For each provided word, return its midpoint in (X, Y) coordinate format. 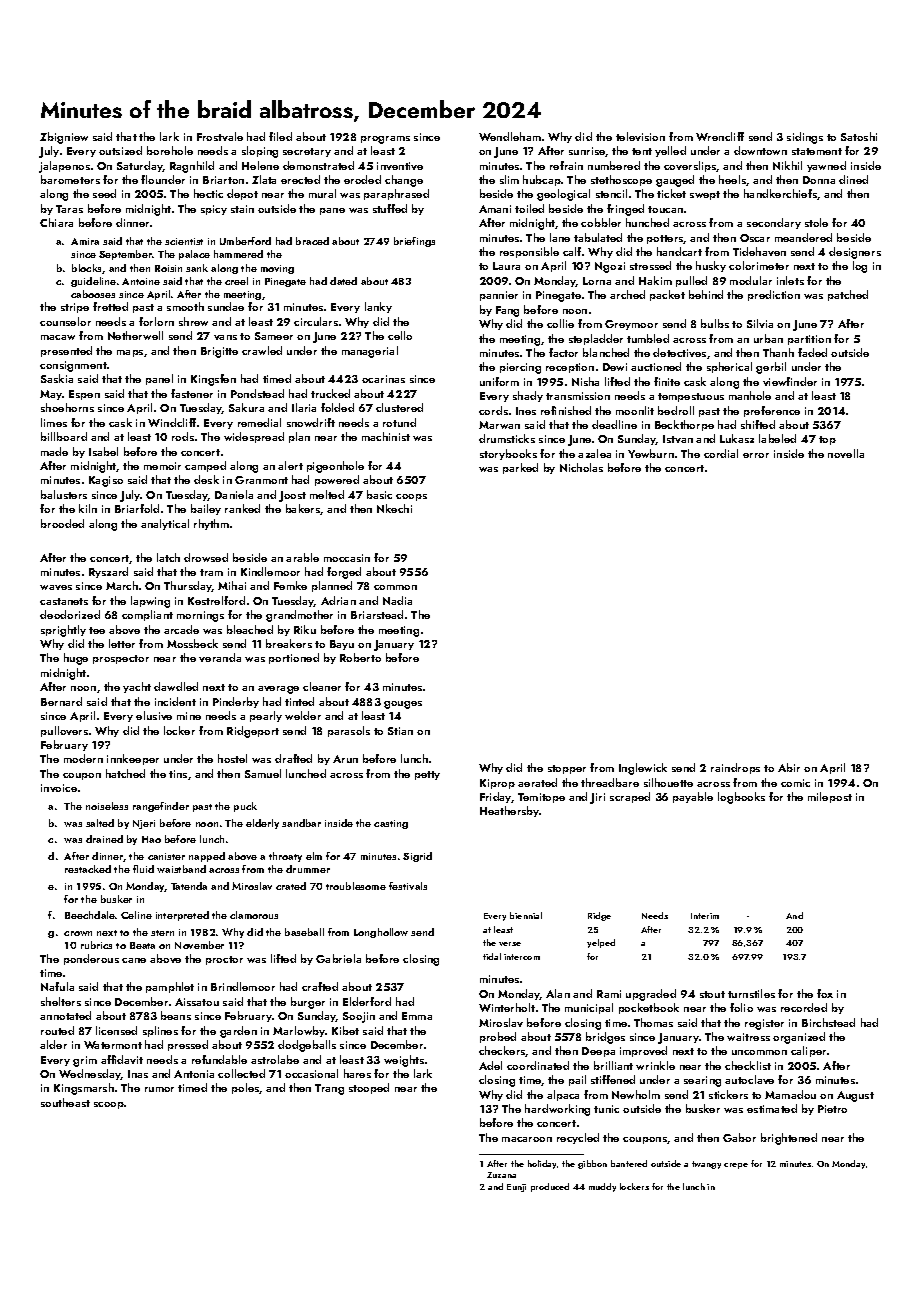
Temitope (541, 798)
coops (411, 497)
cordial (721, 453)
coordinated (538, 1065)
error (756, 455)
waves (56, 587)
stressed (650, 265)
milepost (830, 797)
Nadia (397, 600)
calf (572, 251)
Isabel (103, 451)
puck (245, 807)
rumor (159, 1089)
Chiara (56, 222)
